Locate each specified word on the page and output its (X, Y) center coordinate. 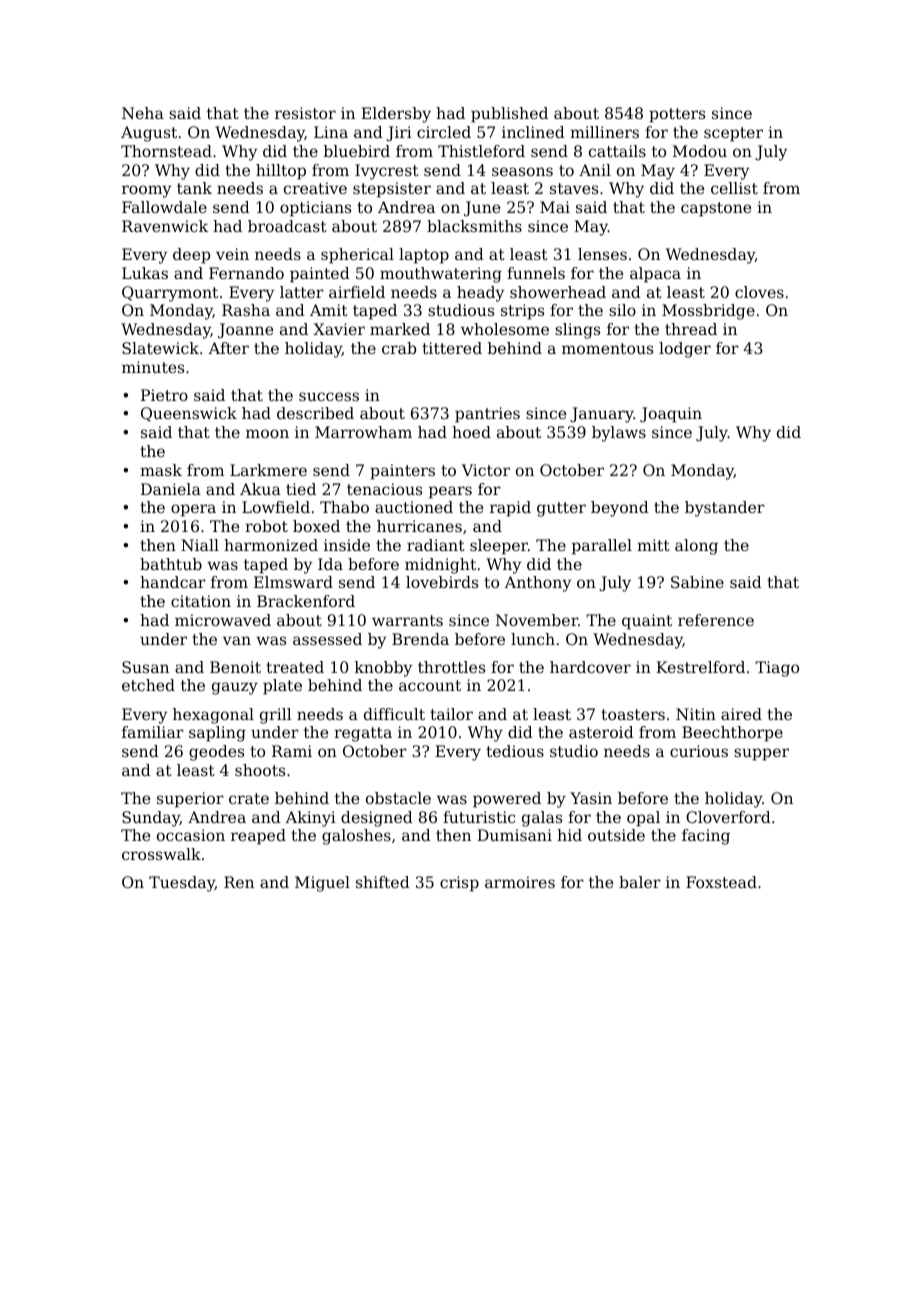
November (537, 620)
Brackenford (306, 601)
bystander (725, 509)
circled (444, 132)
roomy (146, 191)
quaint (647, 622)
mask (161, 470)
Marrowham (363, 432)
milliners (604, 132)
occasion (191, 835)
